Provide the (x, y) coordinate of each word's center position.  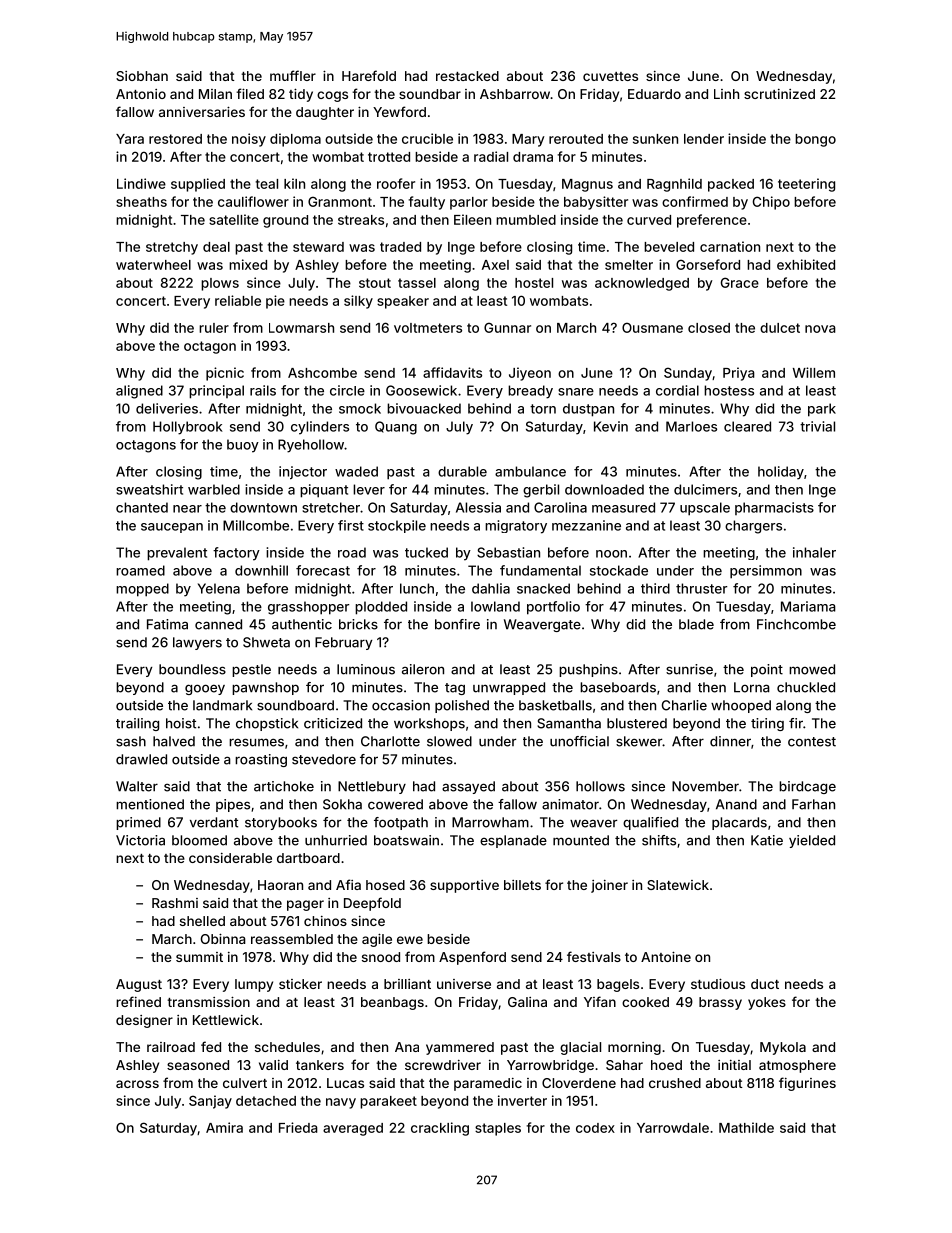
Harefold (369, 75)
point (767, 670)
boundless (192, 669)
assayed (468, 787)
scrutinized (779, 94)
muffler (293, 75)
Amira (224, 1127)
